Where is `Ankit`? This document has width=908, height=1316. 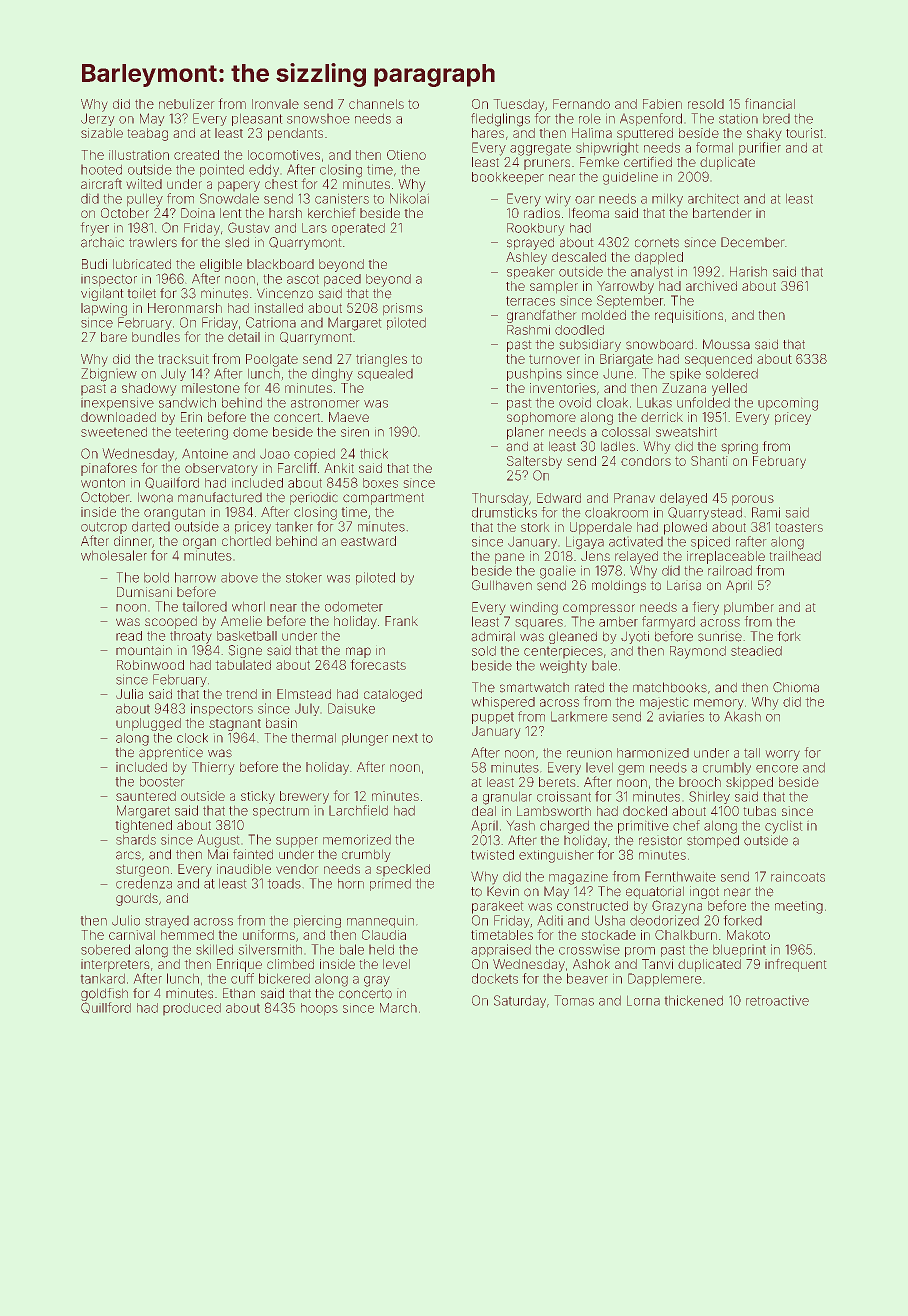
Ankit is located at coordinates (339, 468).
